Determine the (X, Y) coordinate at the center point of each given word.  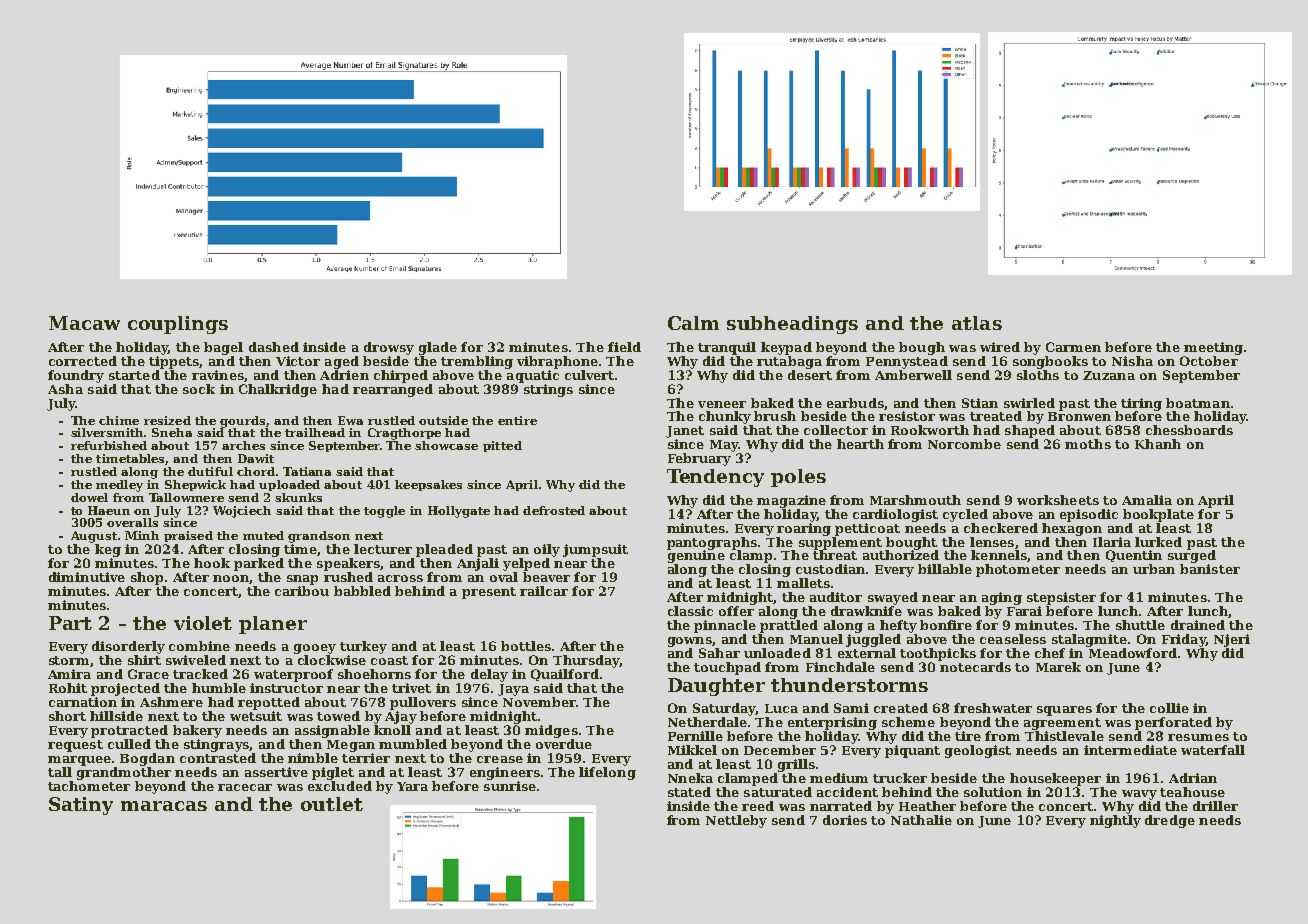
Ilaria (1112, 542)
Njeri (1232, 640)
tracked (200, 674)
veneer (722, 404)
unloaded (777, 653)
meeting (1213, 348)
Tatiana (307, 471)
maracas (164, 806)
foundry (76, 376)
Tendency (715, 478)
